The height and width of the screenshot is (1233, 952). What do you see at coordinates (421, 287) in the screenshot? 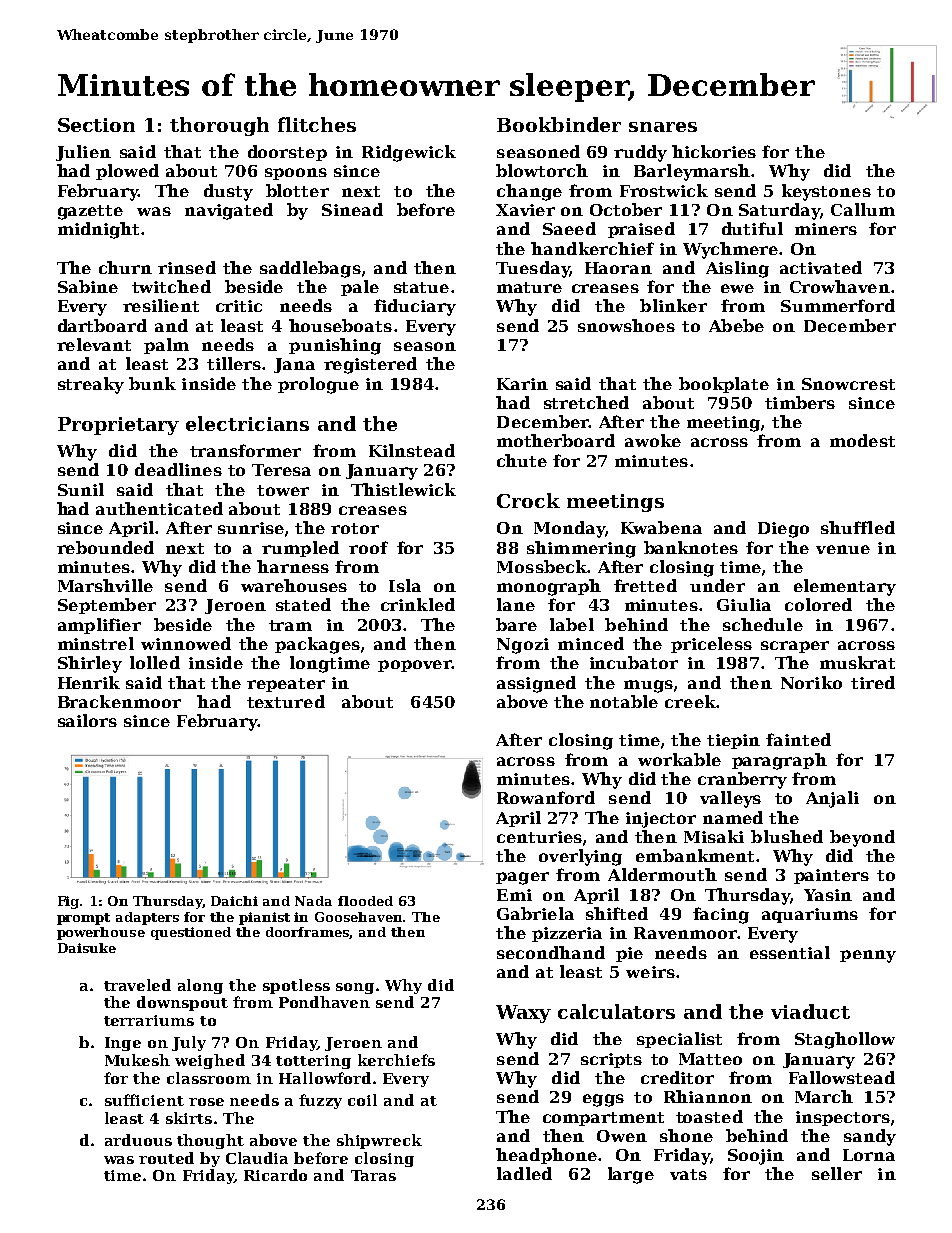
I see `statue` at bounding box center [421, 287].
